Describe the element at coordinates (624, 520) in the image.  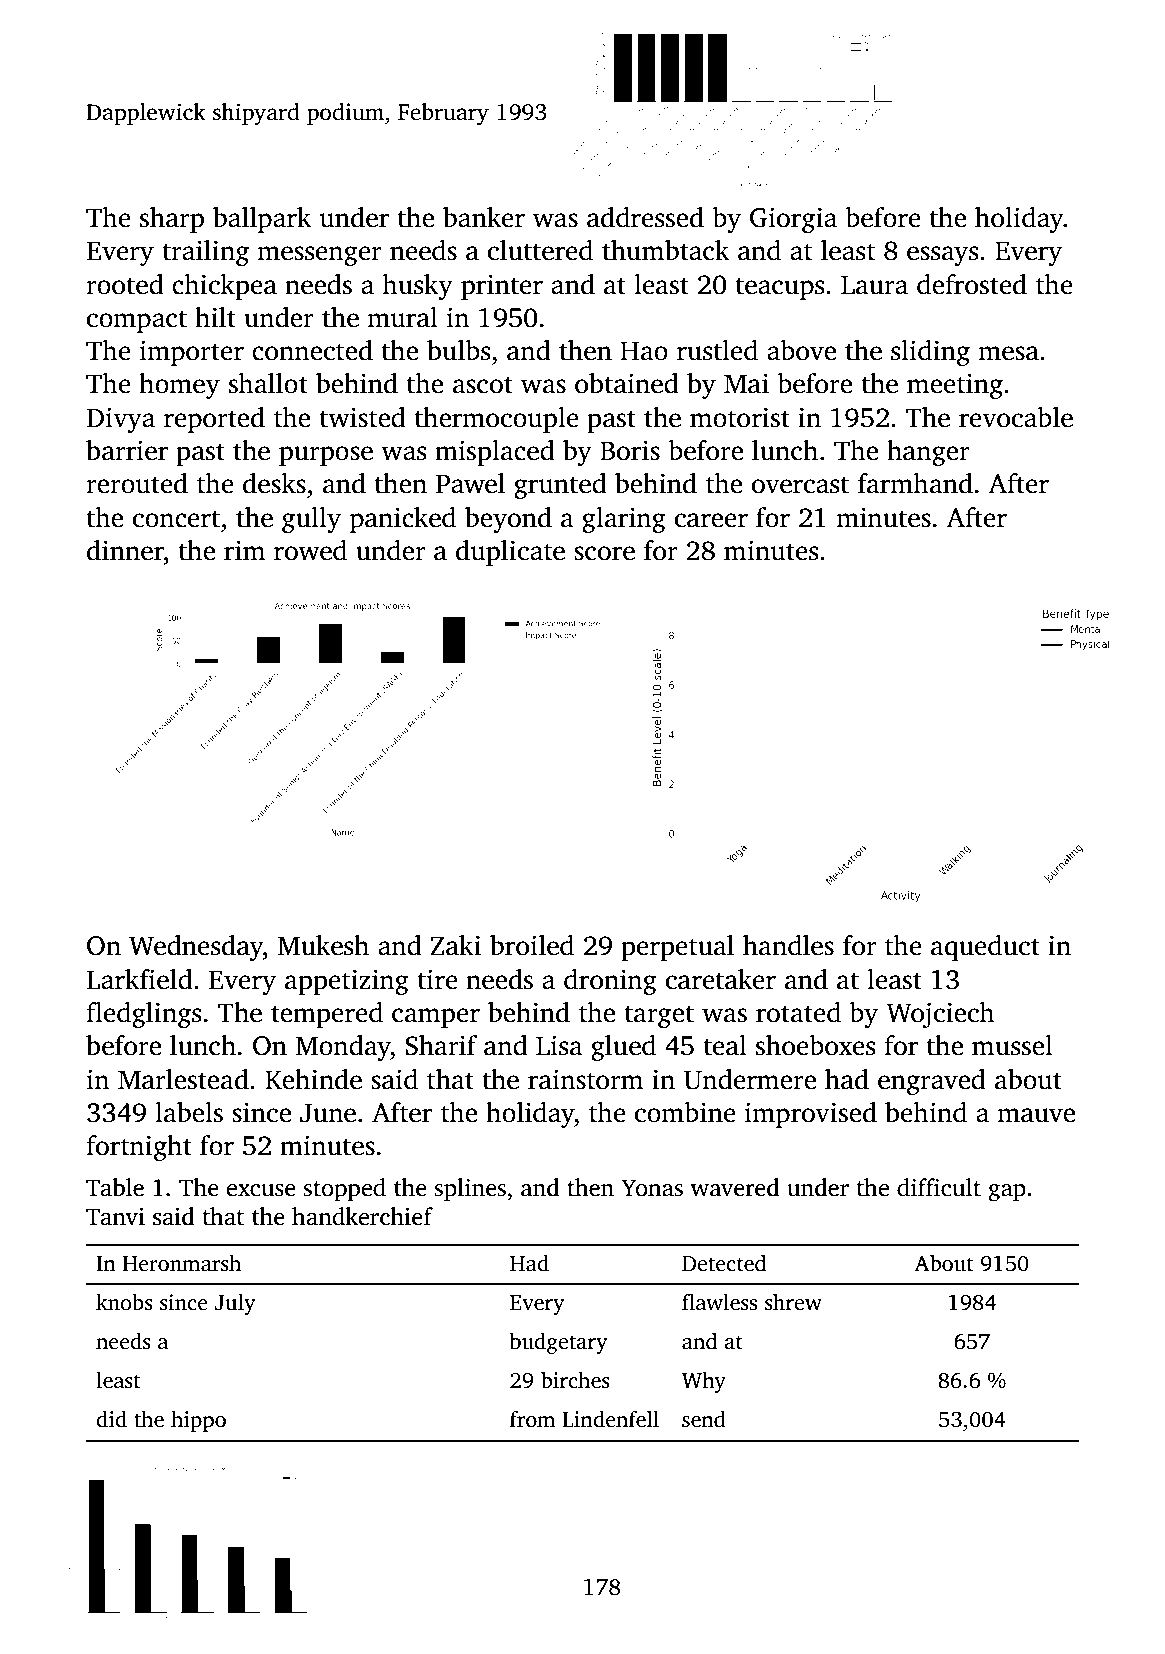
I see `glaring` at that location.
